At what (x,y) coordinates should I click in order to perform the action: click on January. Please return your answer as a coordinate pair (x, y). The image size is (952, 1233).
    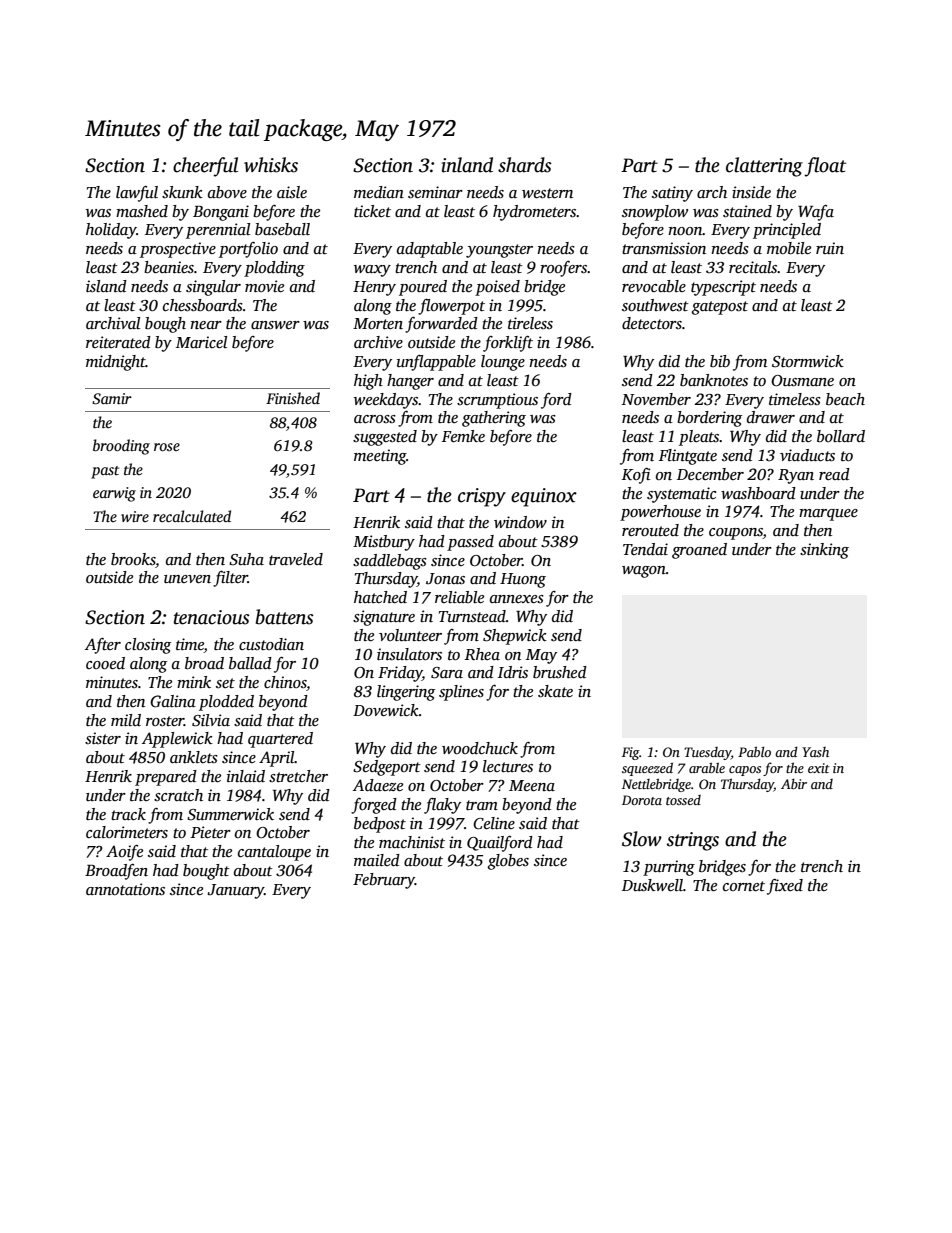
    Looking at the image, I should click on (235, 891).
